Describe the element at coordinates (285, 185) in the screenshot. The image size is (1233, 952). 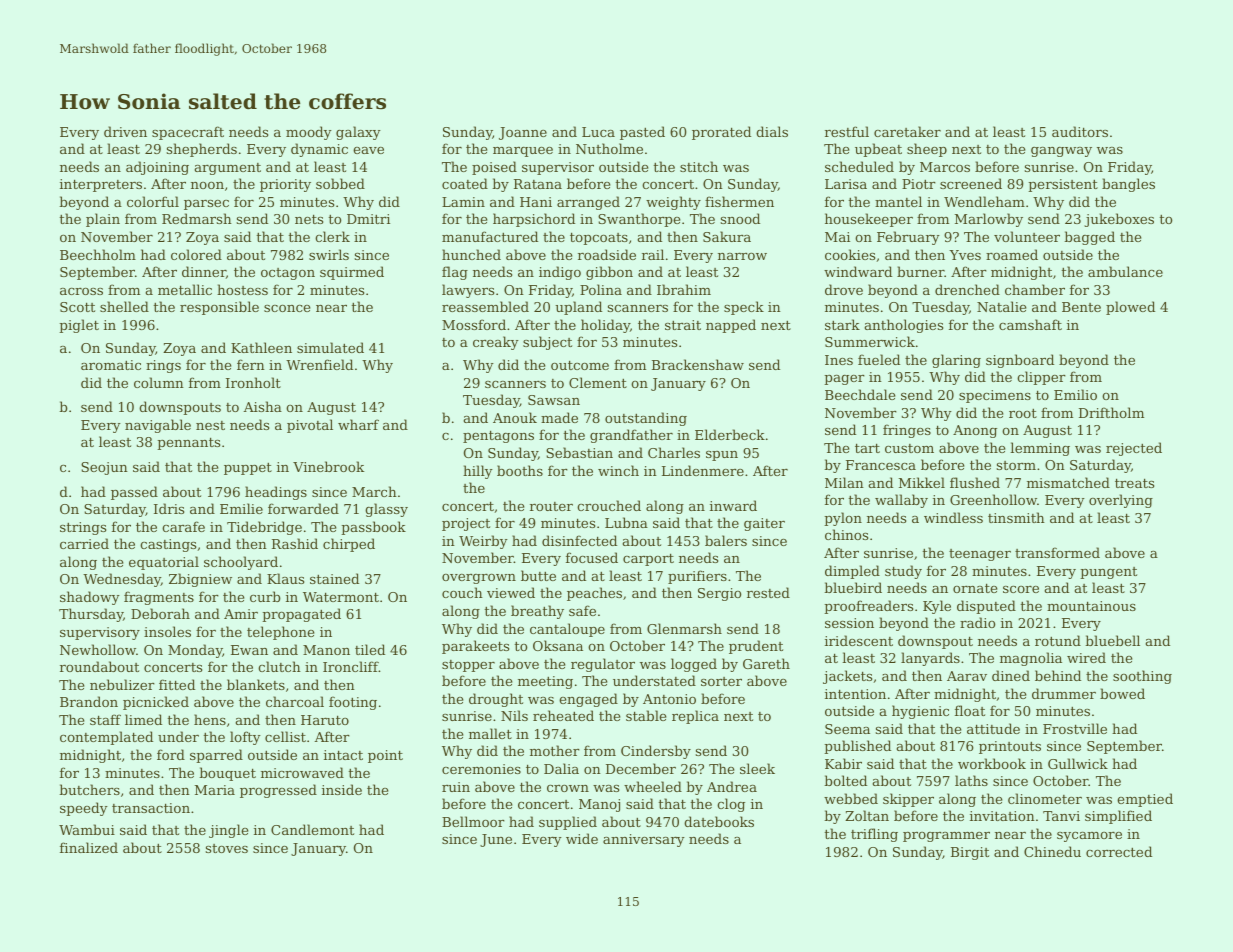
I see `priority` at that location.
